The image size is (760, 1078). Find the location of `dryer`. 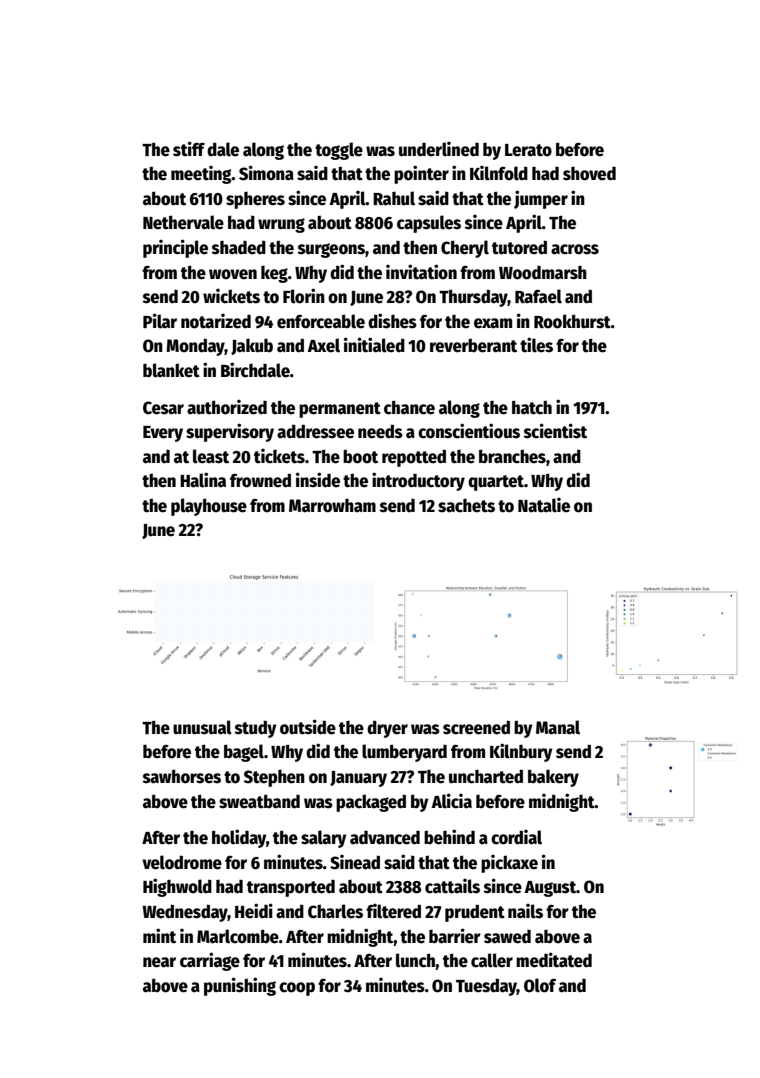

dryer is located at coordinates (387, 729).
